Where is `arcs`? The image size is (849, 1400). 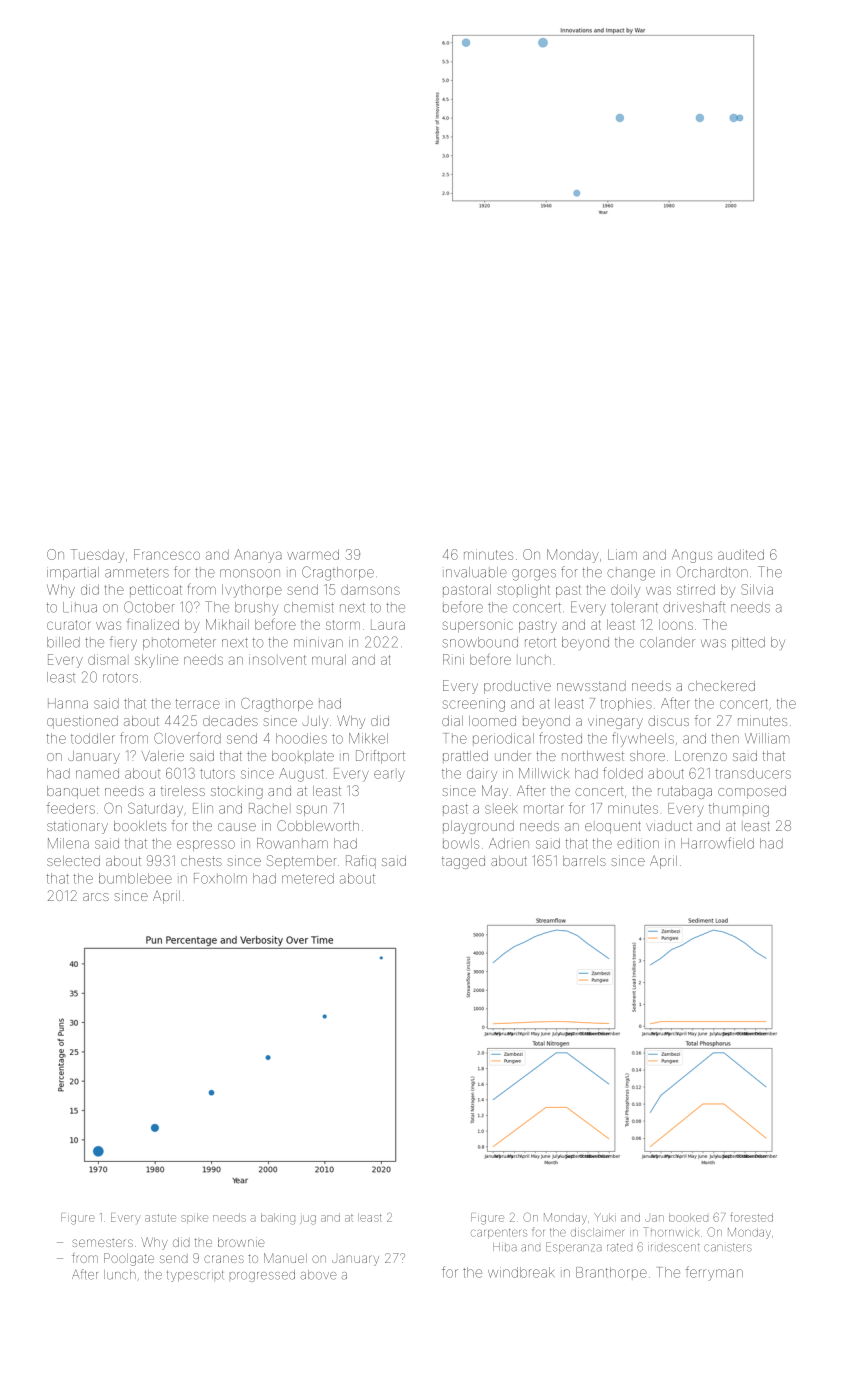
arcs is located at coordinates (96, 897).
